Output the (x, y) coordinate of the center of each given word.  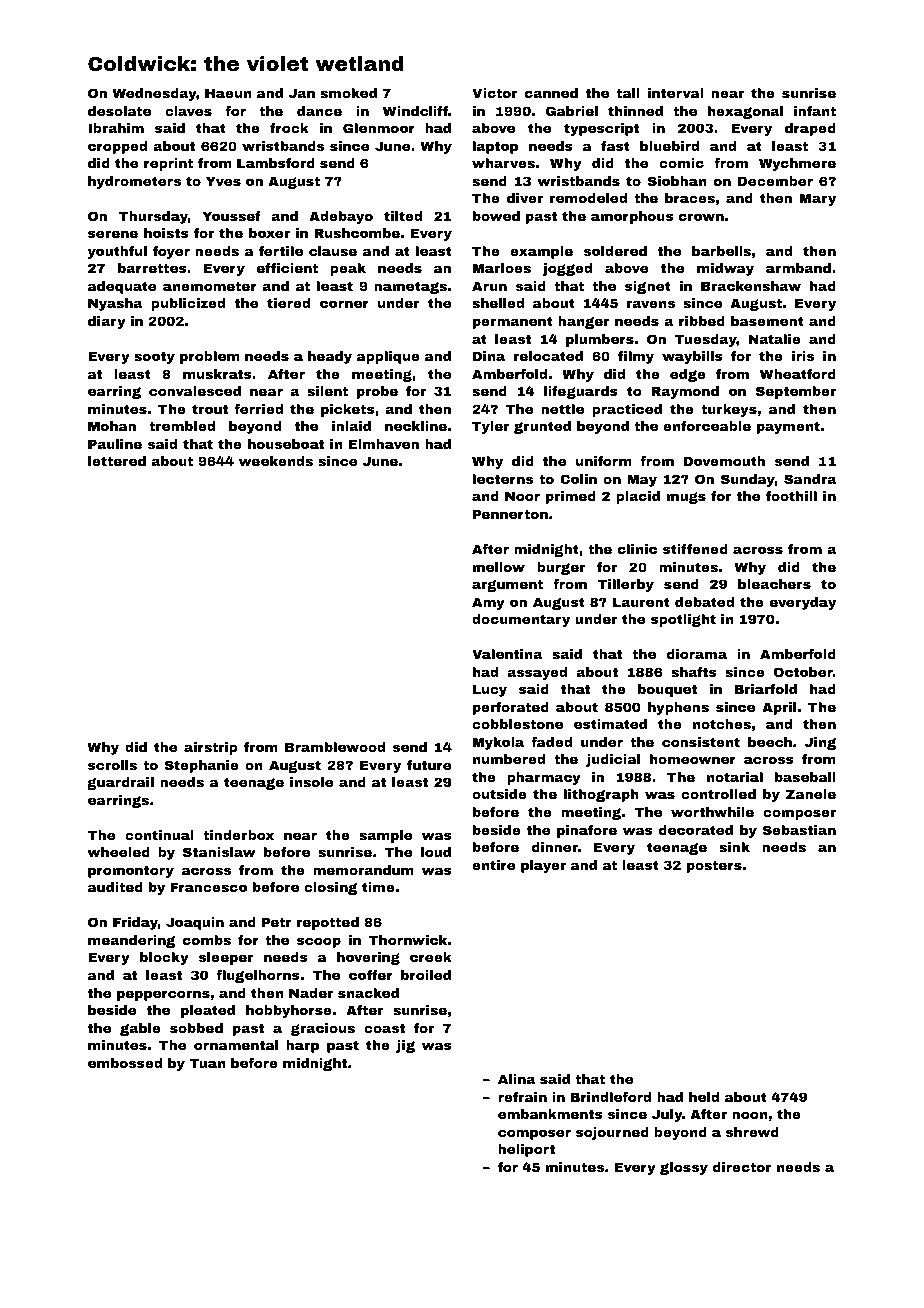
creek (431, 957)
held (704, 1097)
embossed (125, 1063)
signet (648, 287)
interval (676, 93)
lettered (117, 461)
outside (499, 794)
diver (525, 198)
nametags (410, 287)
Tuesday (706, 340)
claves (188, 111)
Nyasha (115, 304)
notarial (735, 777)
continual (159, 835)
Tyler (490, 427)
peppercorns (163, 995)
